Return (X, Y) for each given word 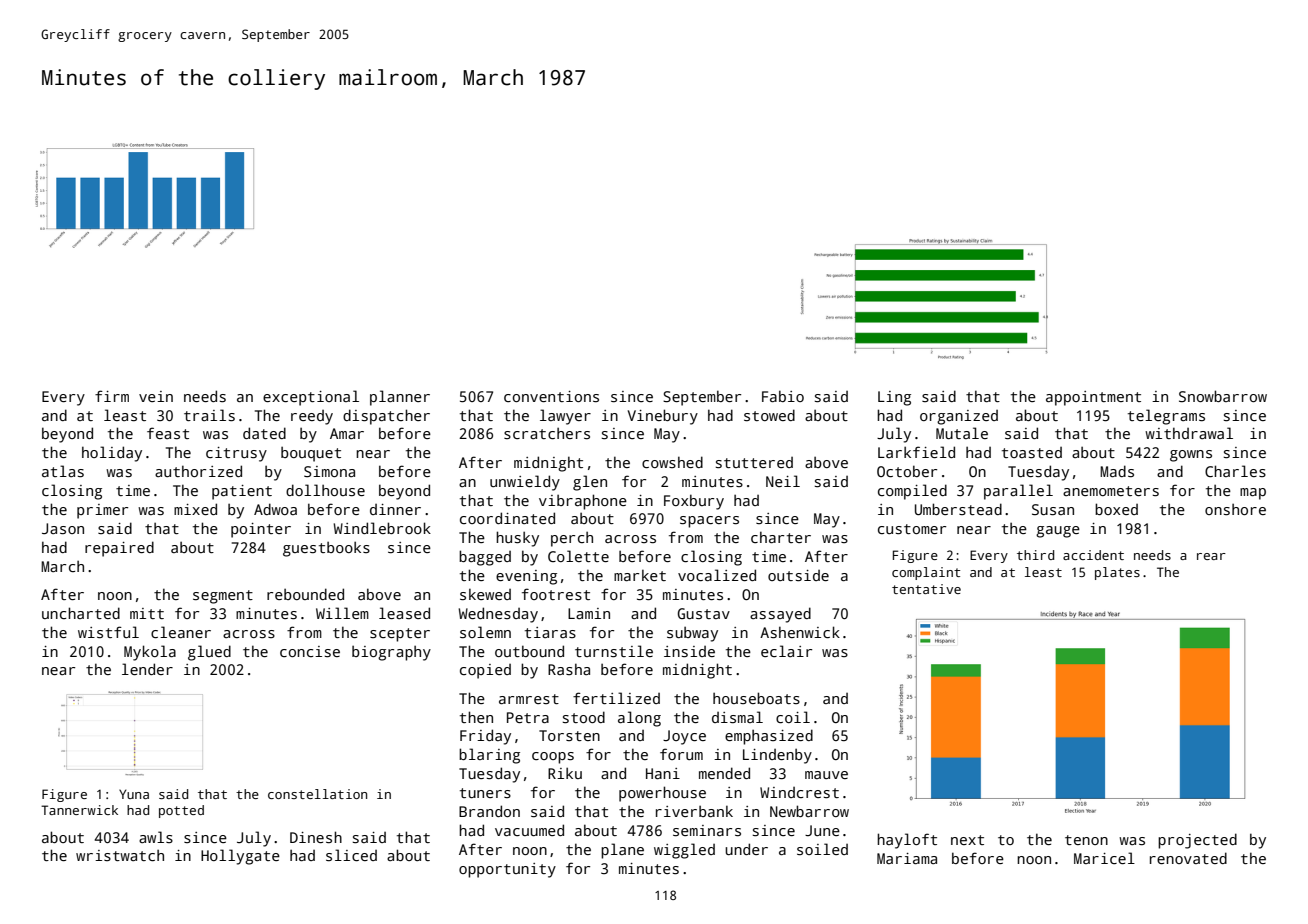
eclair (786, 651)
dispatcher (386, 417)
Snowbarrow (1223, 396)
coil (793, 717)
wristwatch (120, 855)
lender (147, 669)
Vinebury (663, 417)
